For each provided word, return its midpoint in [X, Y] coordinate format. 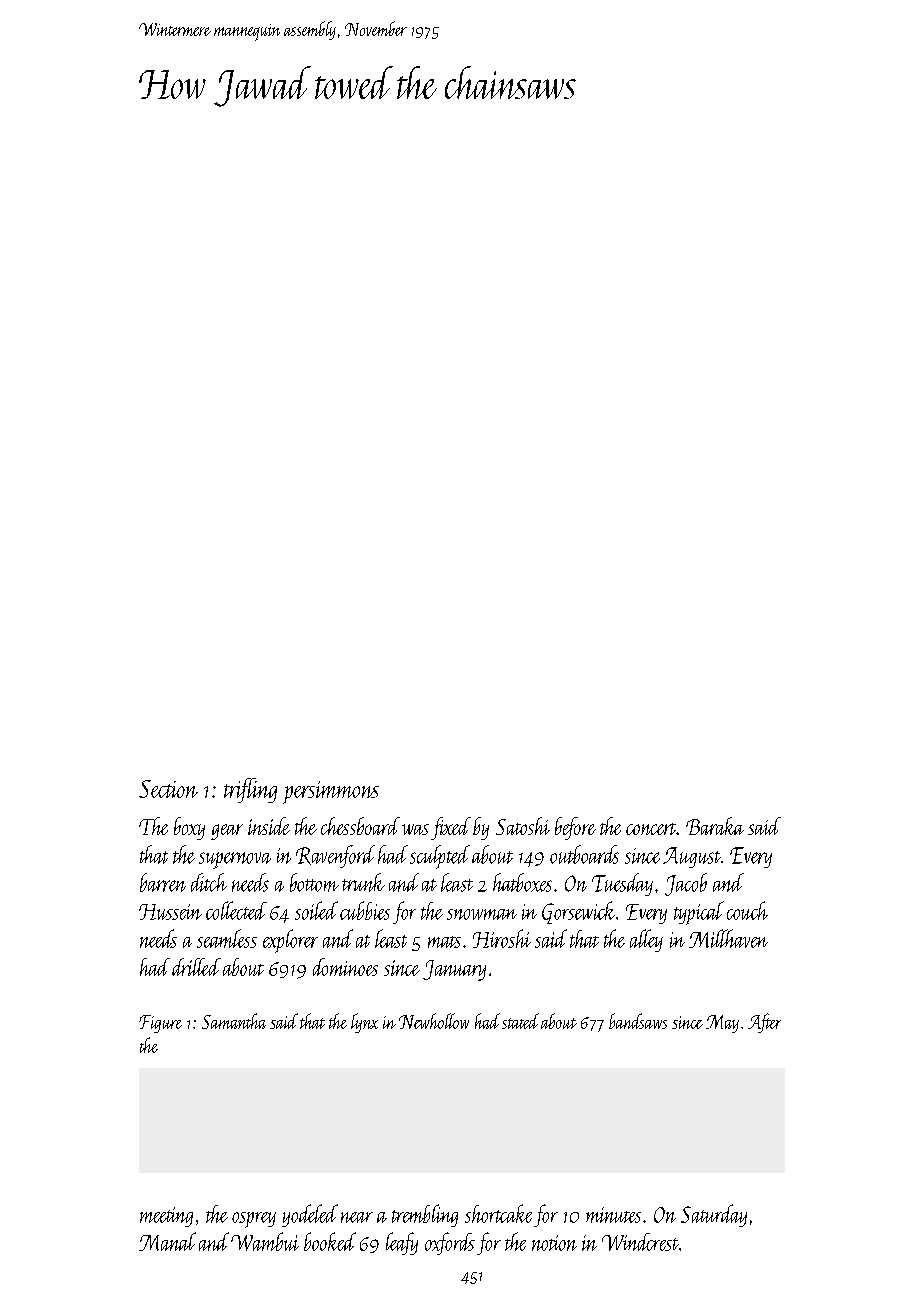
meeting [166, 1217]
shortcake [498, 1213]
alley [646, 940]
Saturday [714, 1215]
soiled [316, 910]
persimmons [331, 792]
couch [747, 910]
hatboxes [522, 882]
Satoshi [523, 826]
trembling [425, 1215]
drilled [196, 967]
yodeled [310, 1215]
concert [651, 829]
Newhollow [434, 1021]
